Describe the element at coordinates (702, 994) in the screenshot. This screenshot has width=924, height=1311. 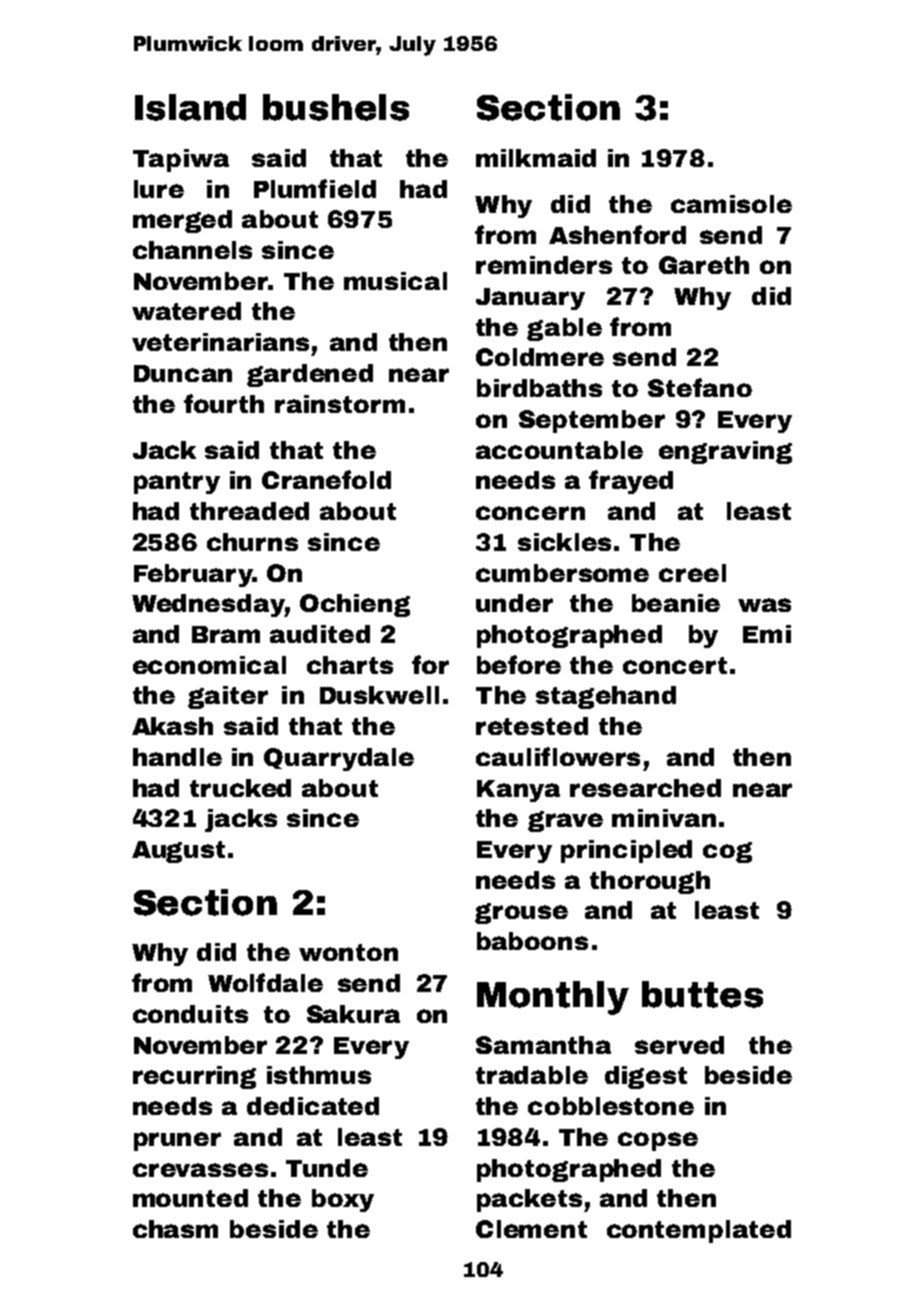
I see `buttes` at that location.
